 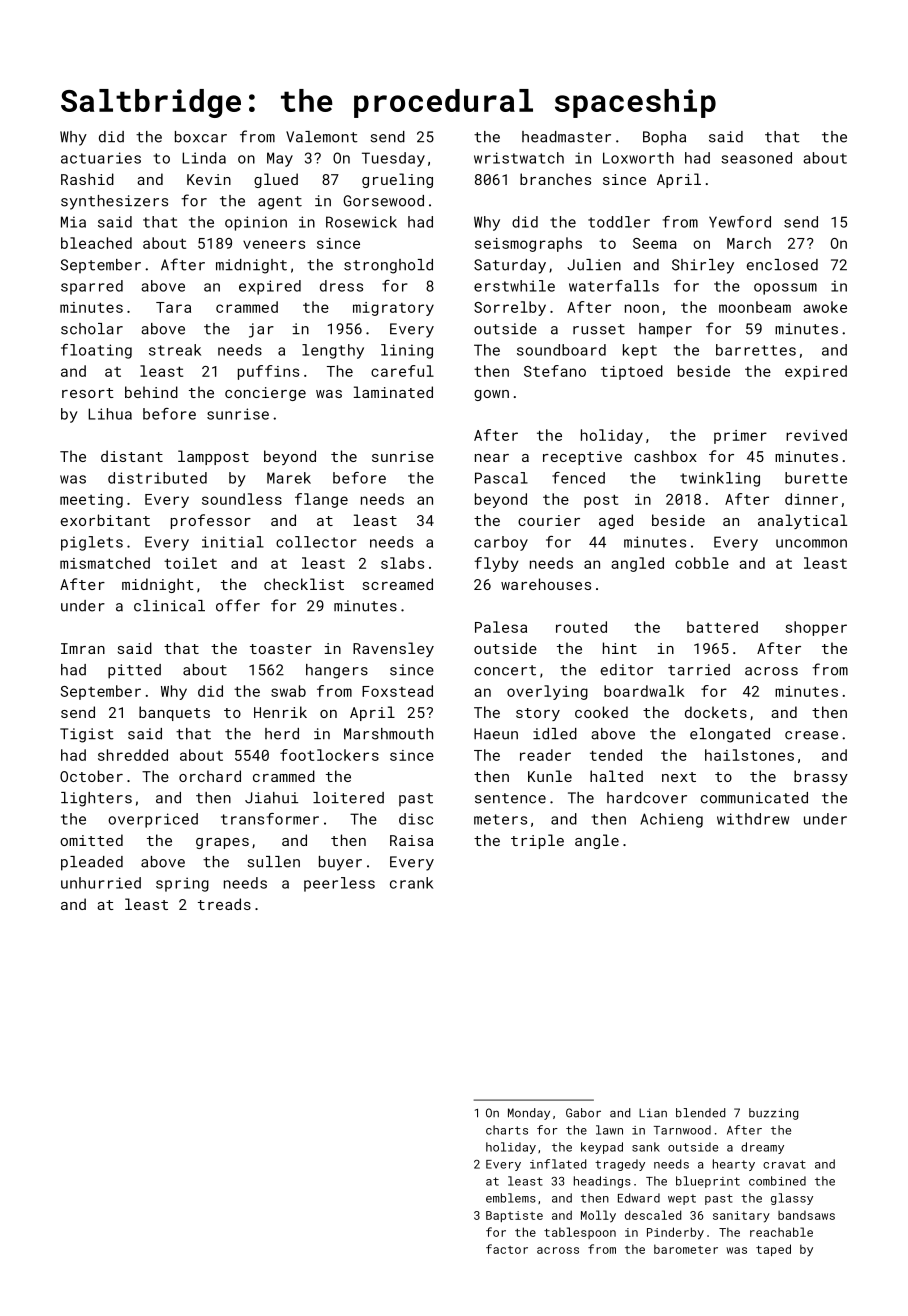 What do you see at coordinates (242, 499) in the page?
I see `soundless` at bounding box center [242, 499].
